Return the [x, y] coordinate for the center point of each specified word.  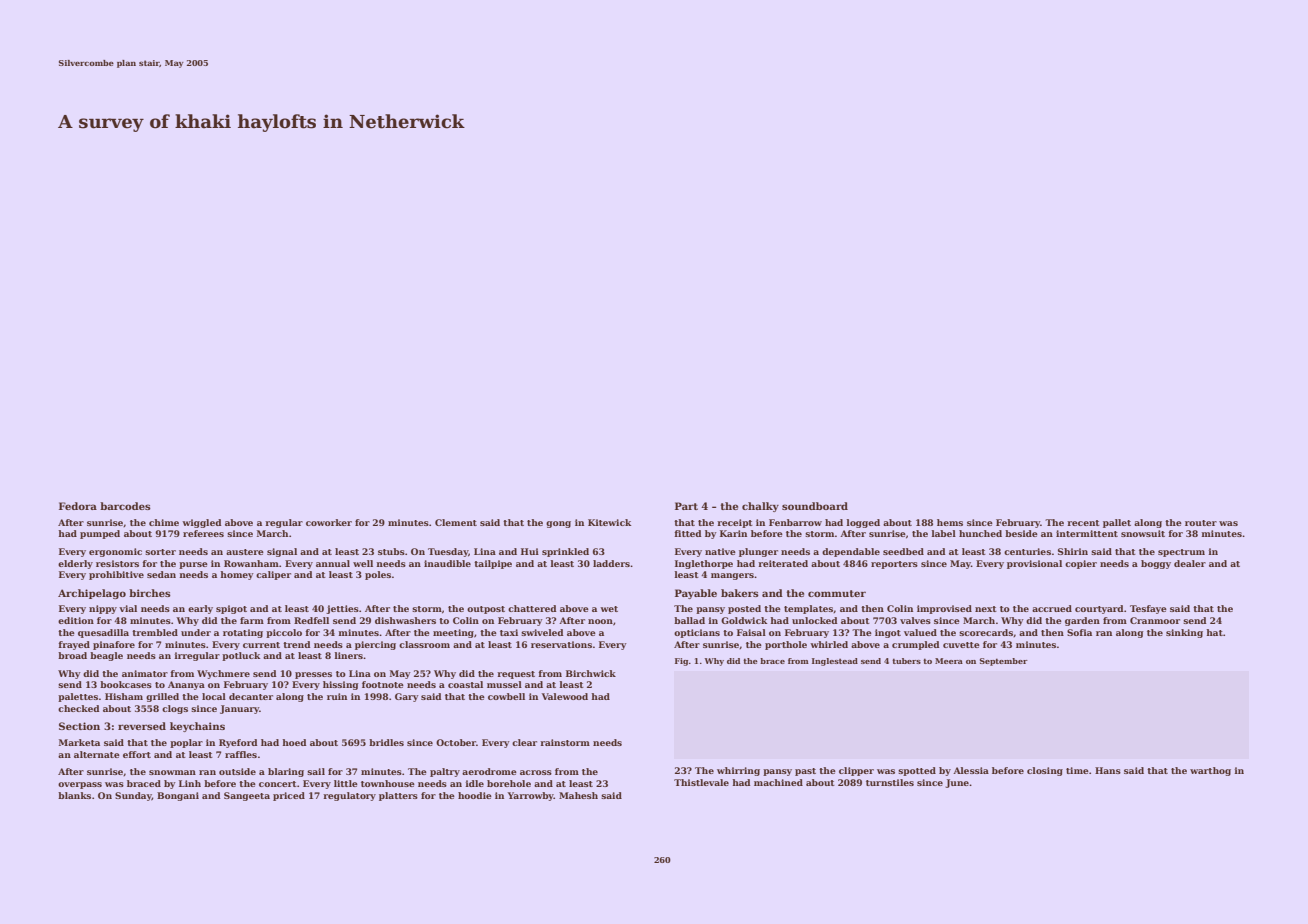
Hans [1108, 770]
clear [524, 742]
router [1201, 523]
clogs [175, 709]
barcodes [125, 506]
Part [686, 506]
